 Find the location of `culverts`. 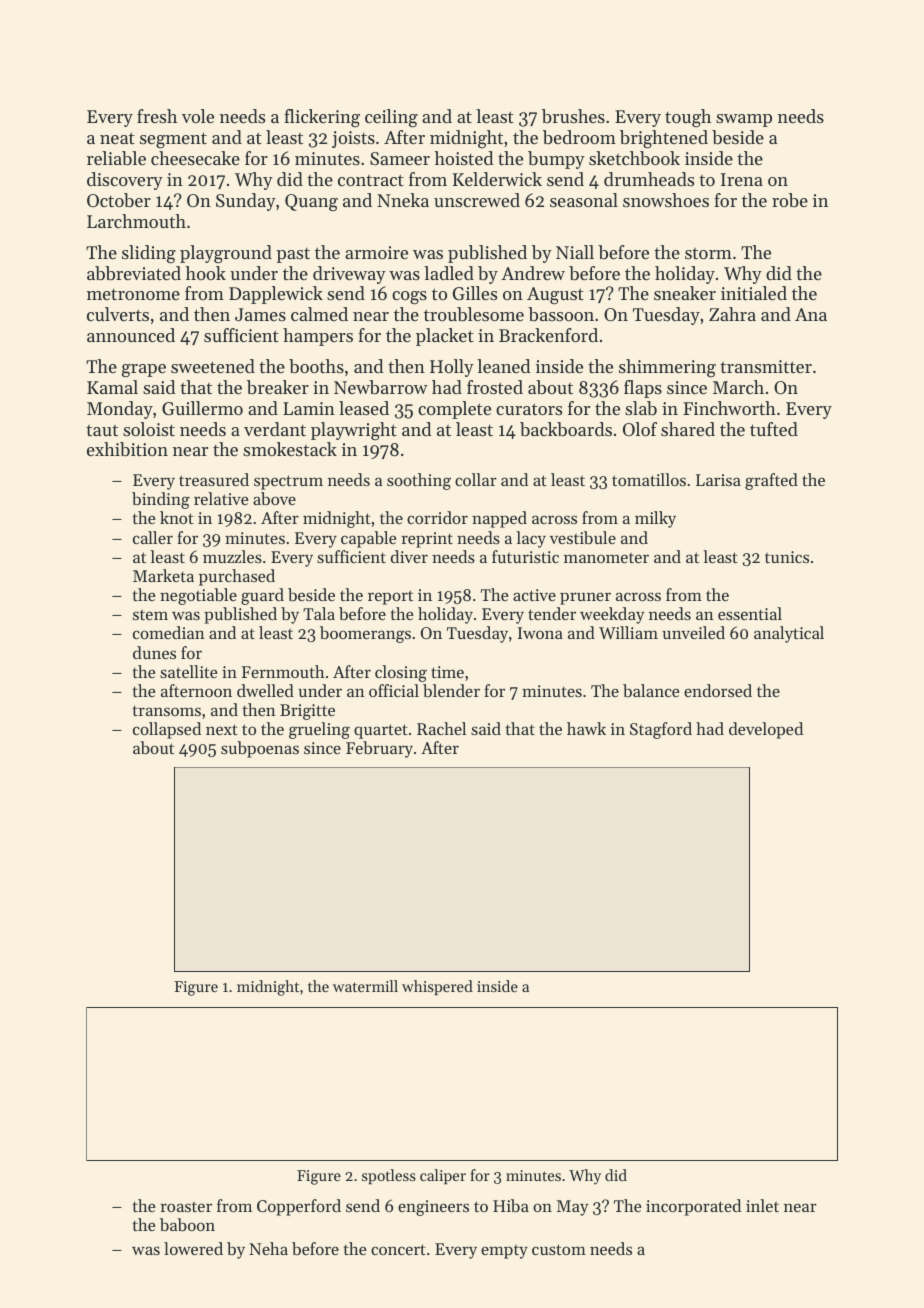

culverts is located at coordinates (118, 314).
